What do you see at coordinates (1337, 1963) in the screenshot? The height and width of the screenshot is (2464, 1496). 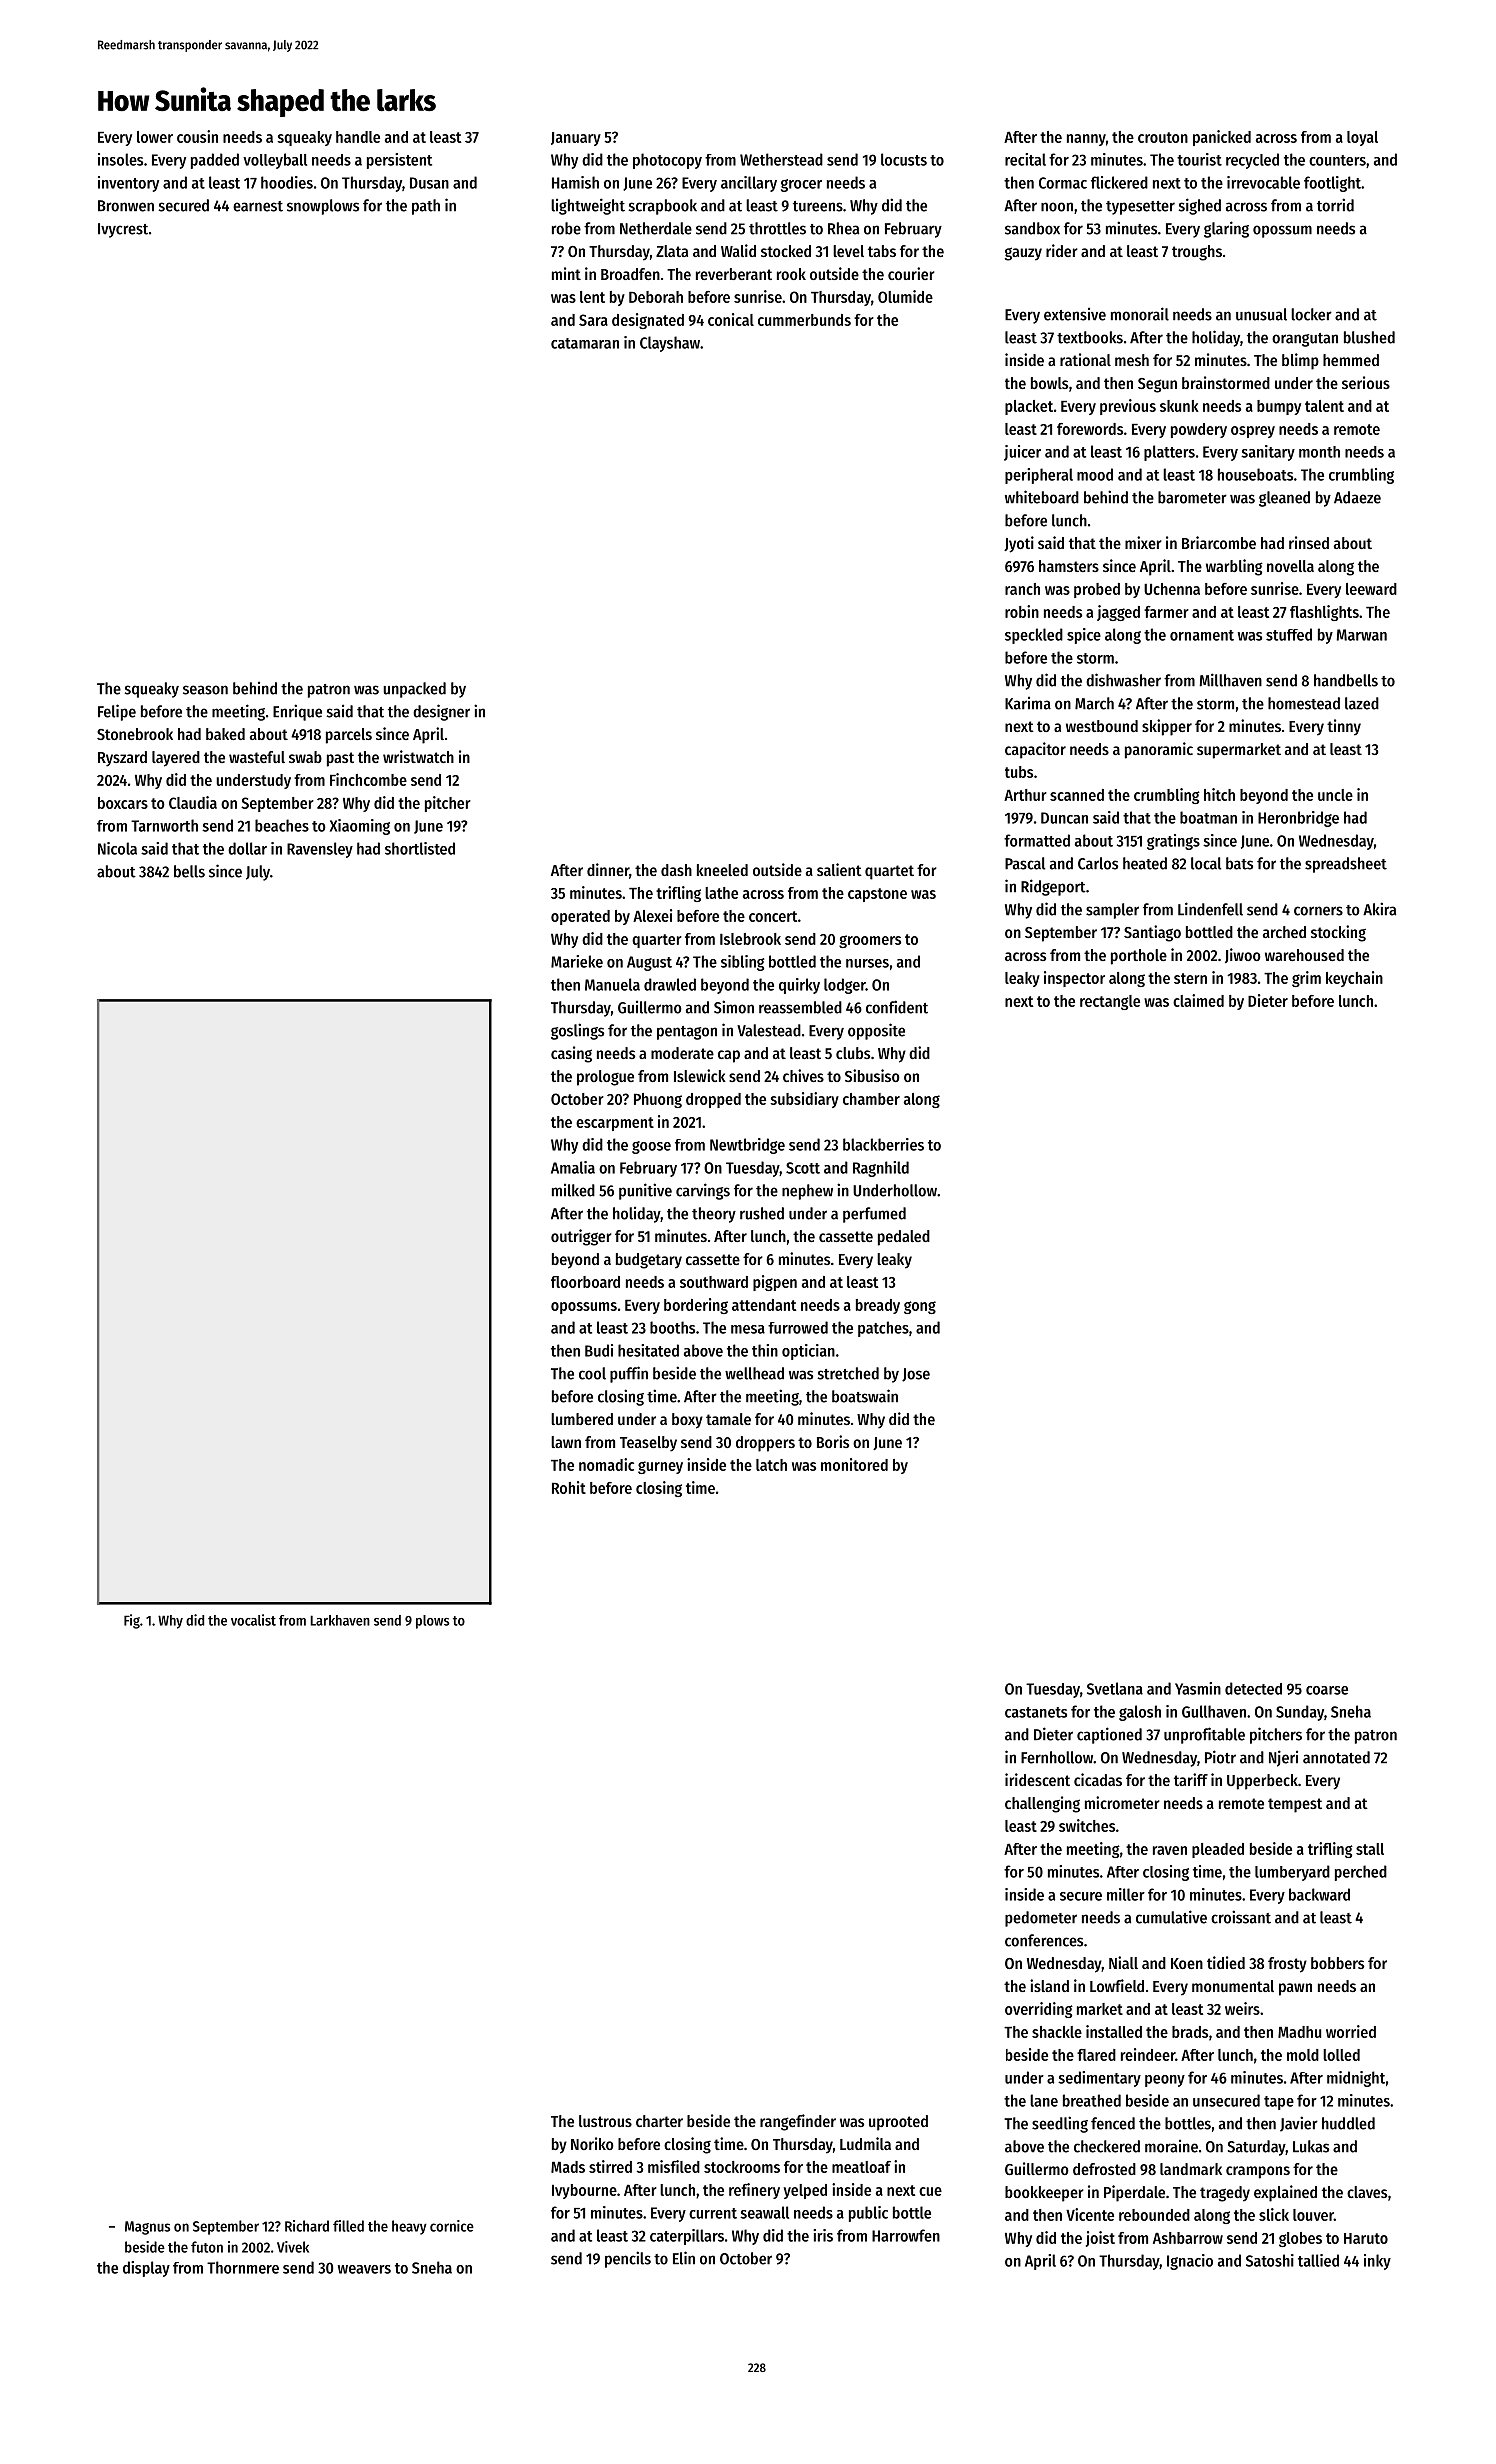 I see `bobbers` at bounding box center [1337, 1963].
